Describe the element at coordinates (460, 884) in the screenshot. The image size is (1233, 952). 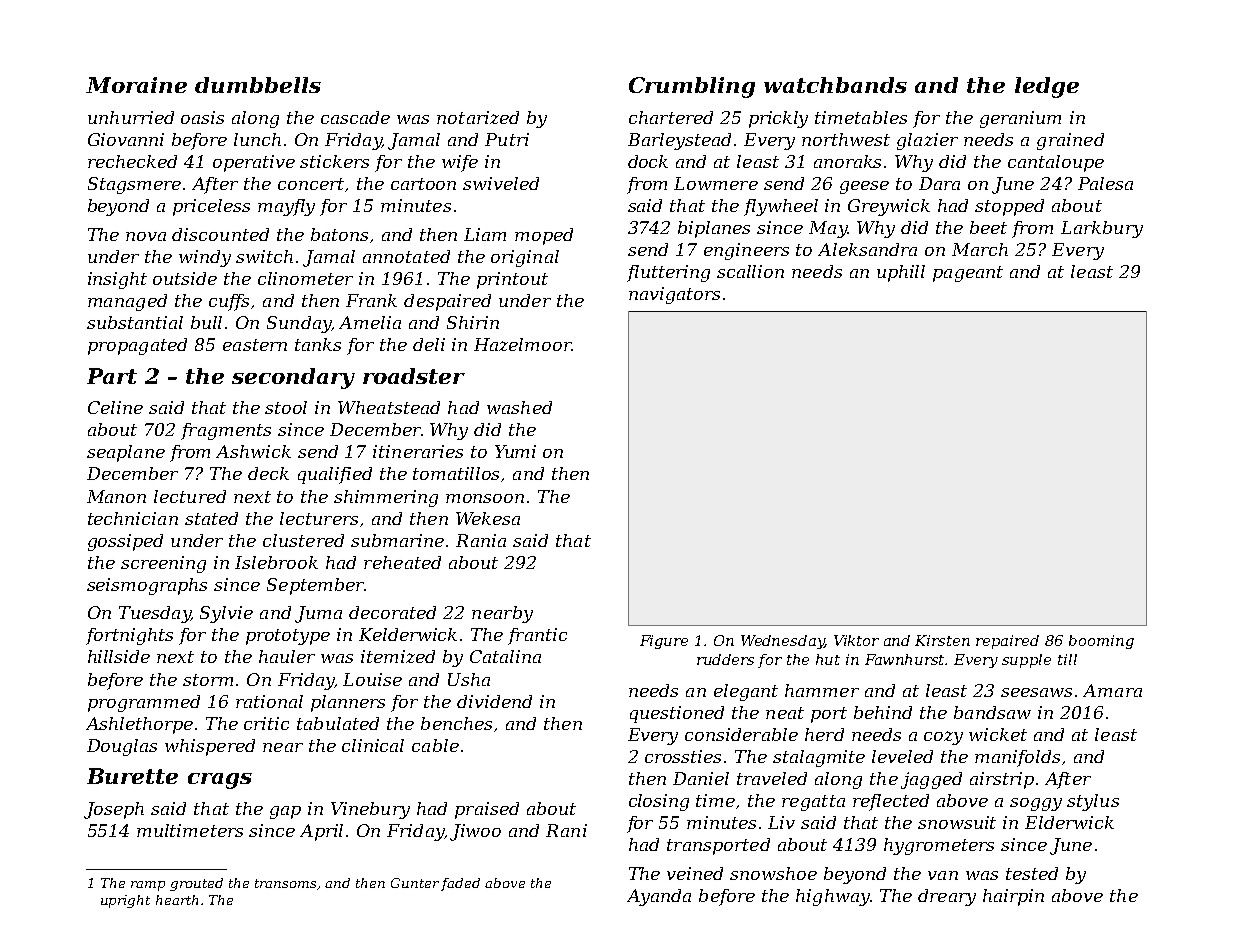
I see `faded` at that location.
